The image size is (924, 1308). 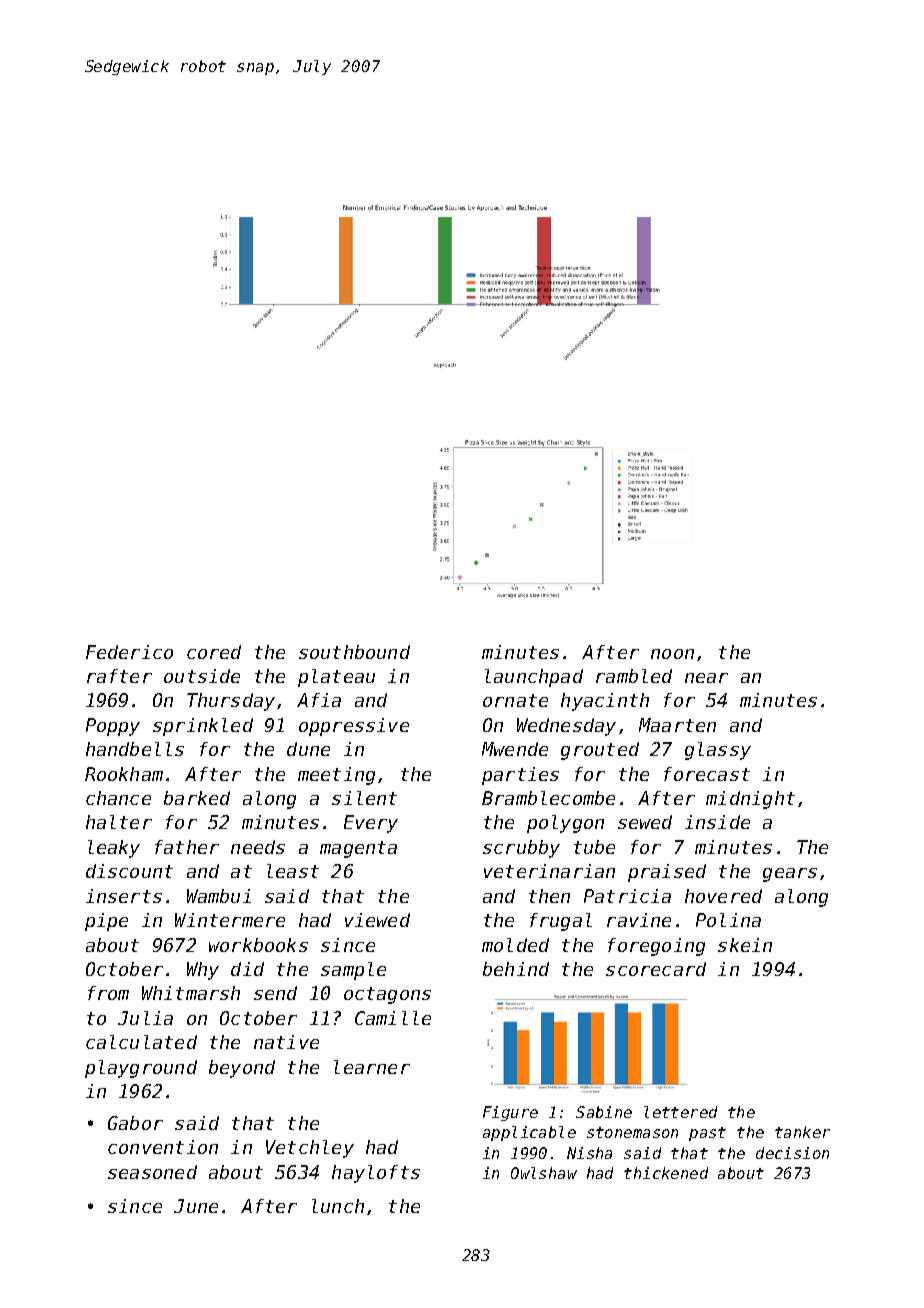 I want to click on thickened, so click(x=666, y=1173).
